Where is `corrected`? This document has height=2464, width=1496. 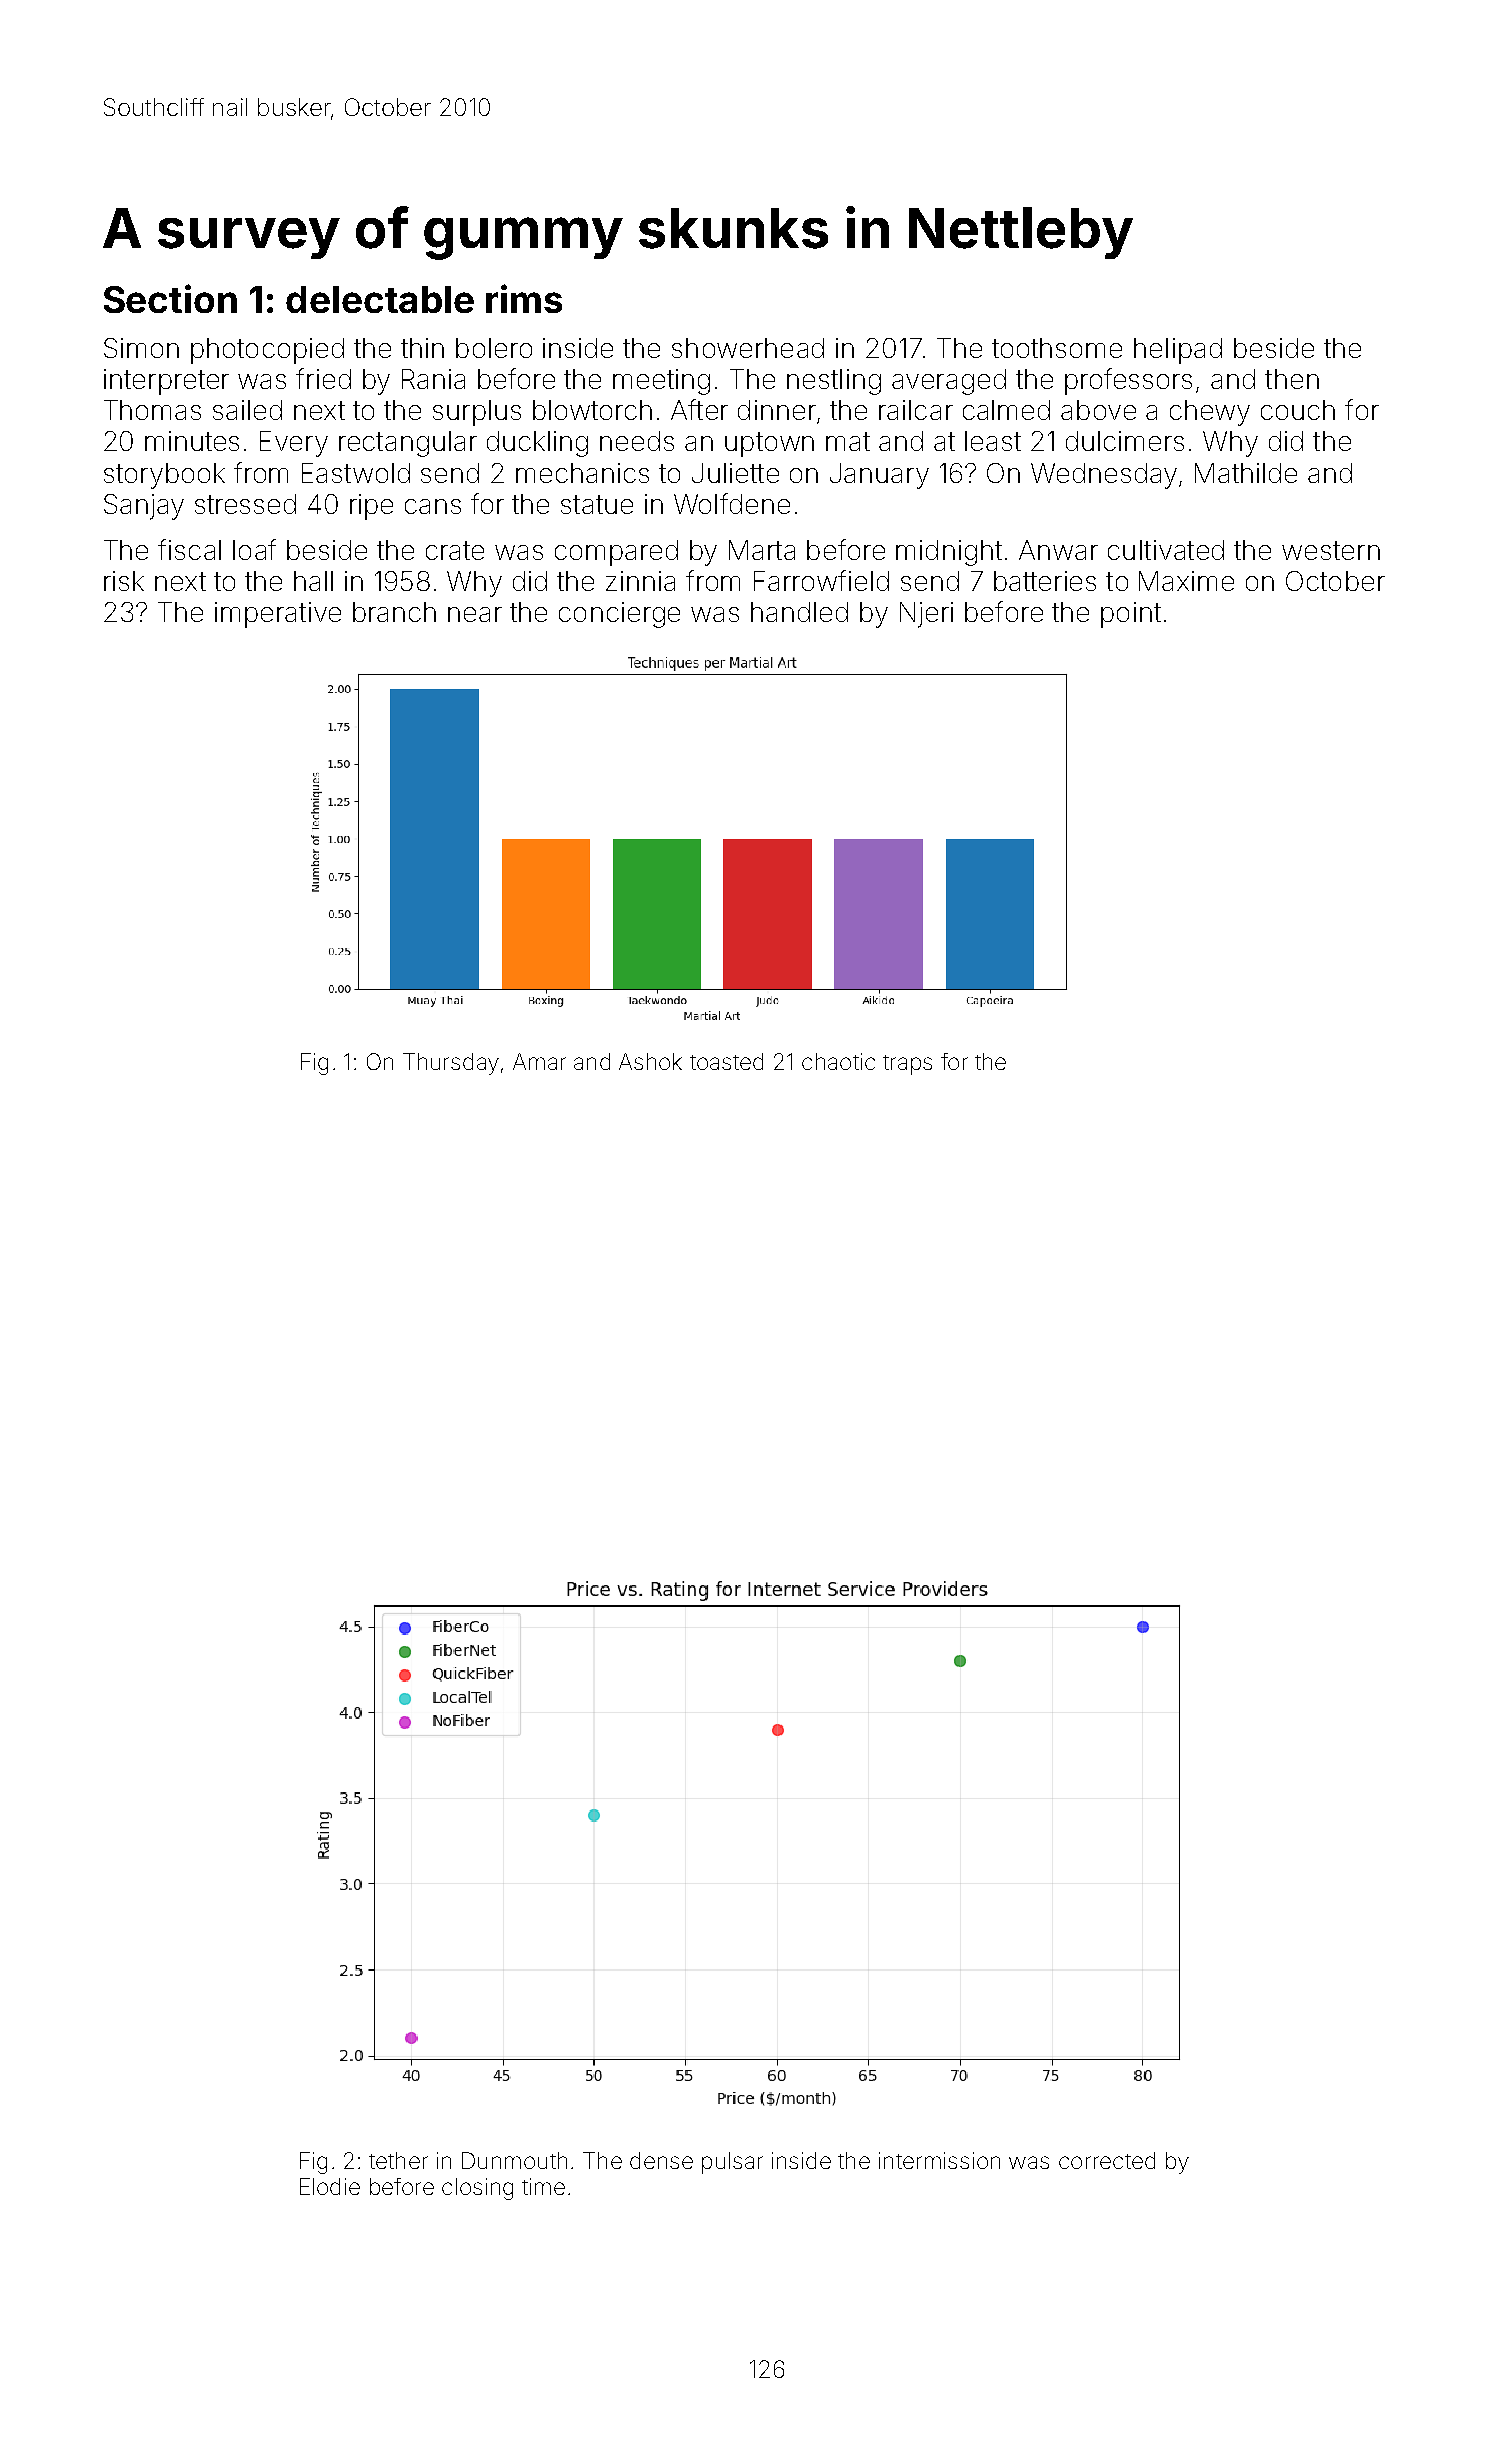
corrected is located at coordinates (1107, 2160).
